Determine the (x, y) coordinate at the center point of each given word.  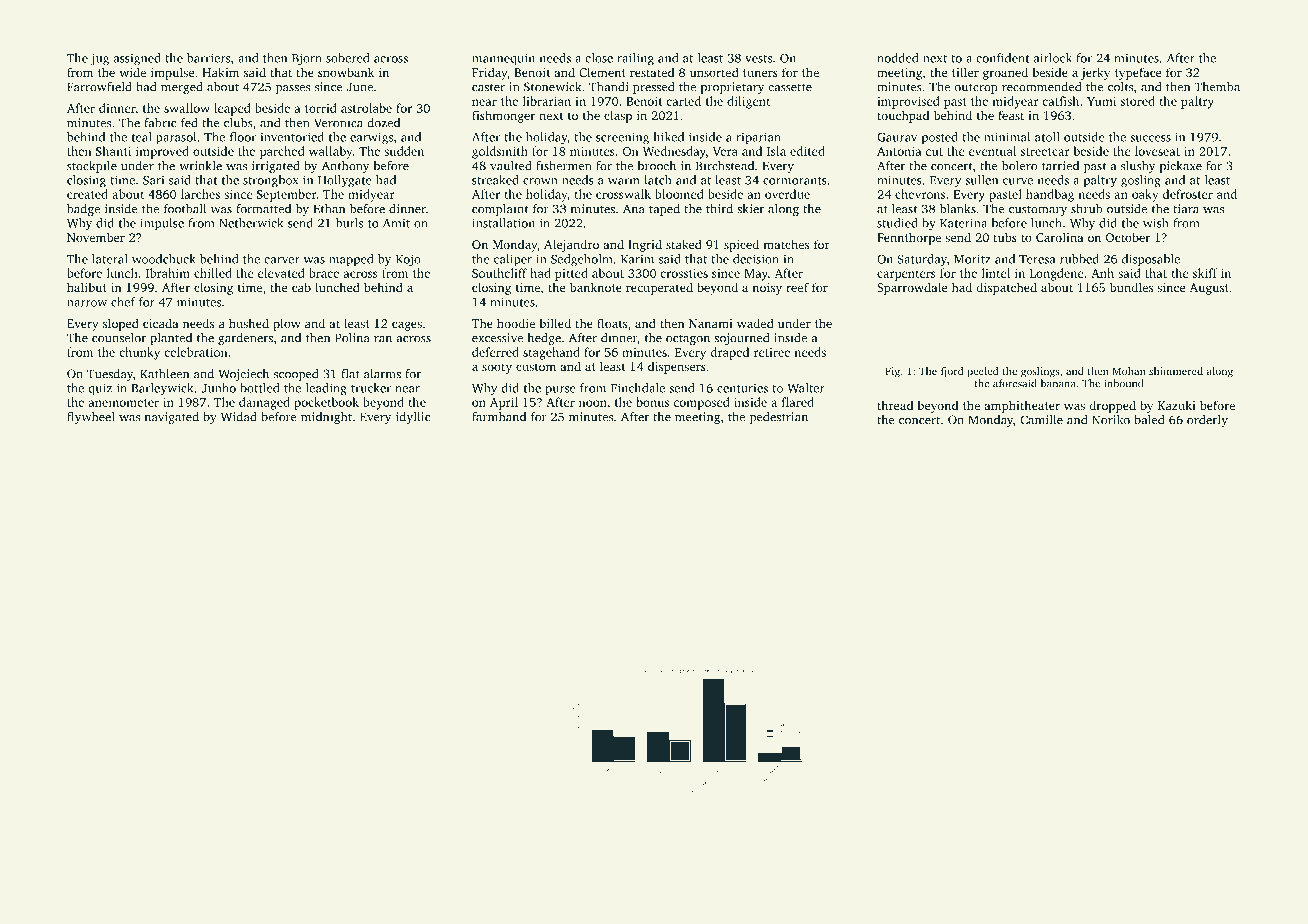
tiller (965, 72)
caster (488, 87)
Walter (806, 388)
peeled (982, 372)
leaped (232, 109)
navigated (172, 418)
